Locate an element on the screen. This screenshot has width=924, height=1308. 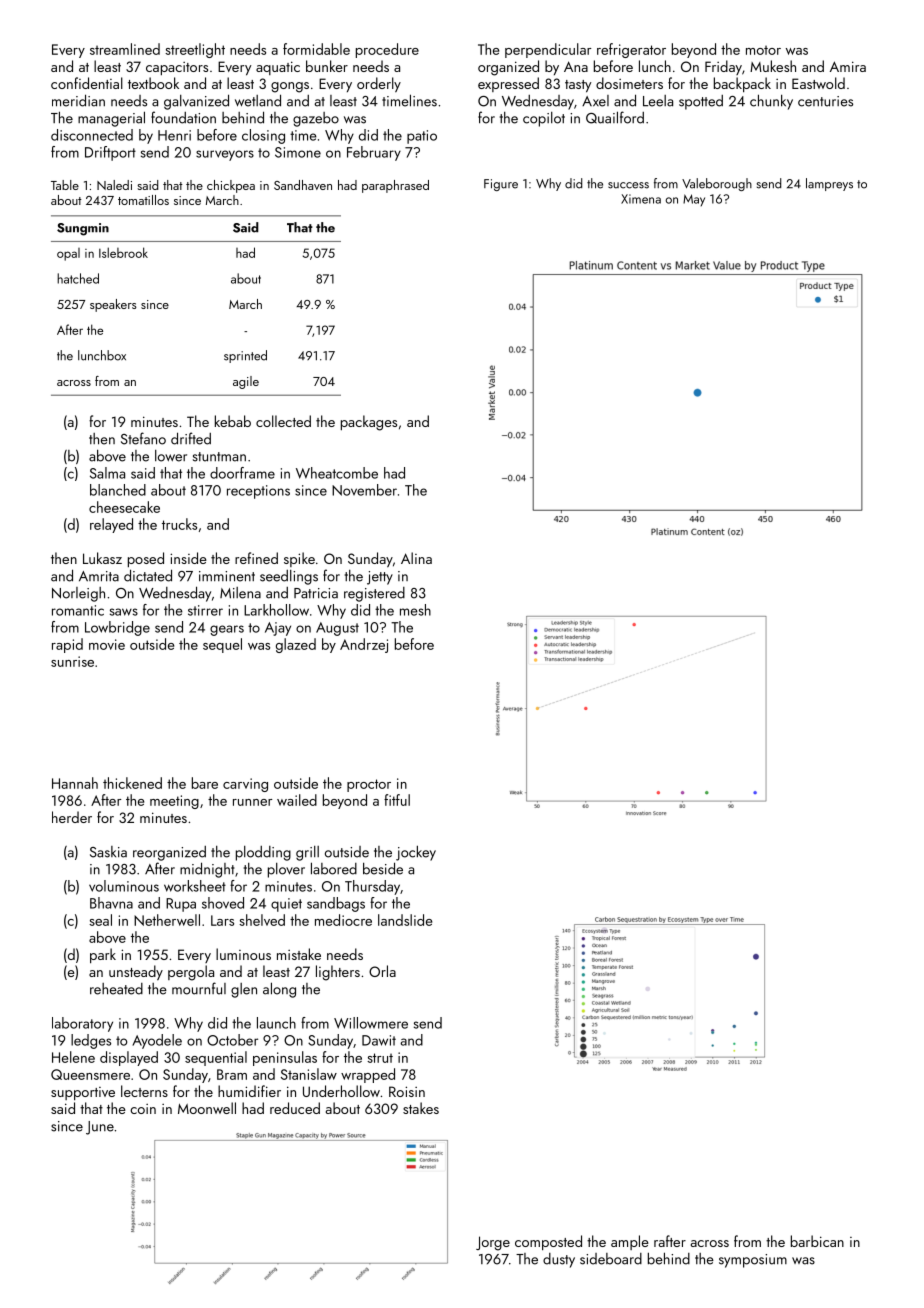
packages is located at coordinates (369, 423).
